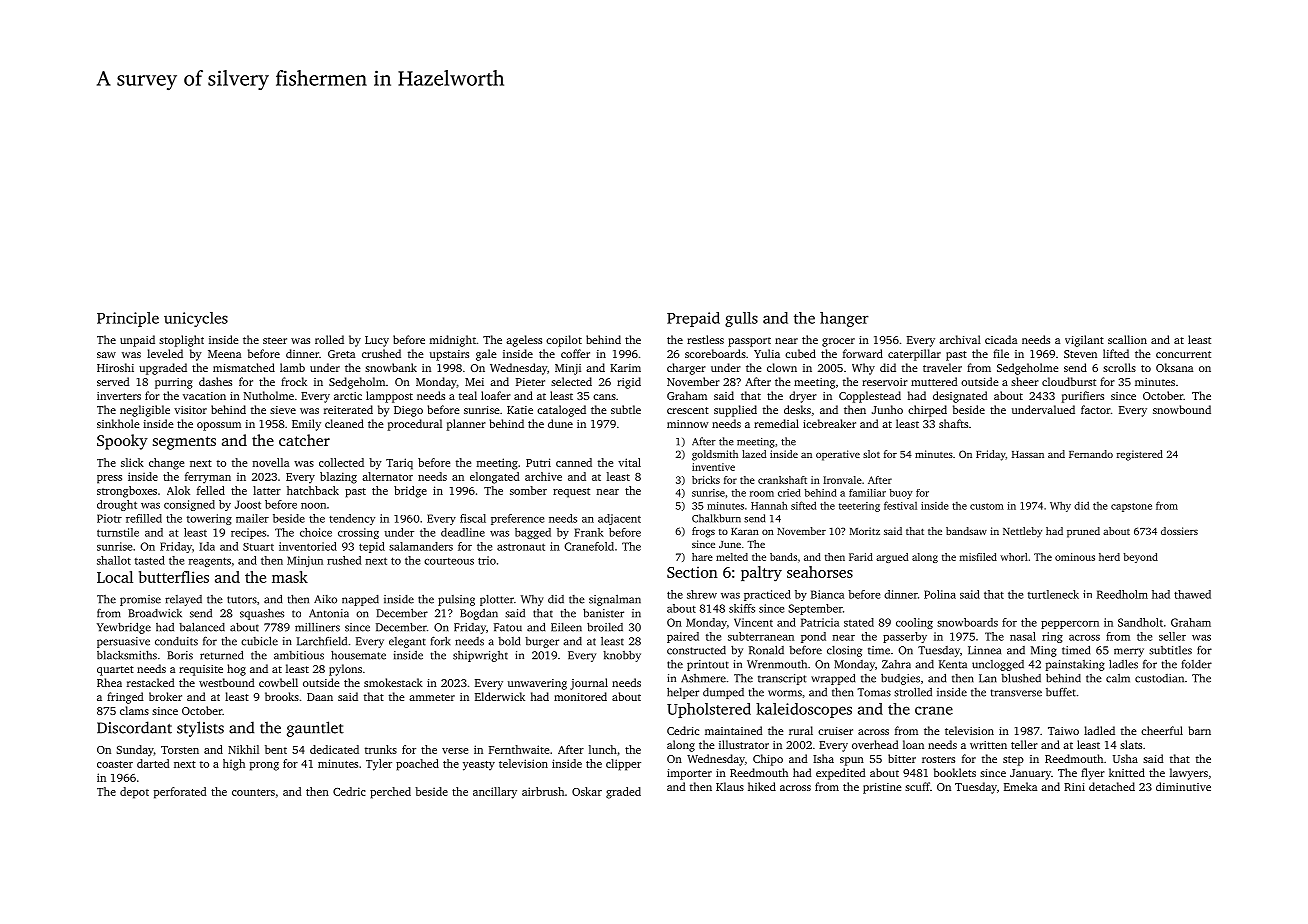 Image resolution: width=1308 pixels, height=924 pixels. Describe the element at coordinates (761, 574) in the screenshot. I see `paltry` at that location.
